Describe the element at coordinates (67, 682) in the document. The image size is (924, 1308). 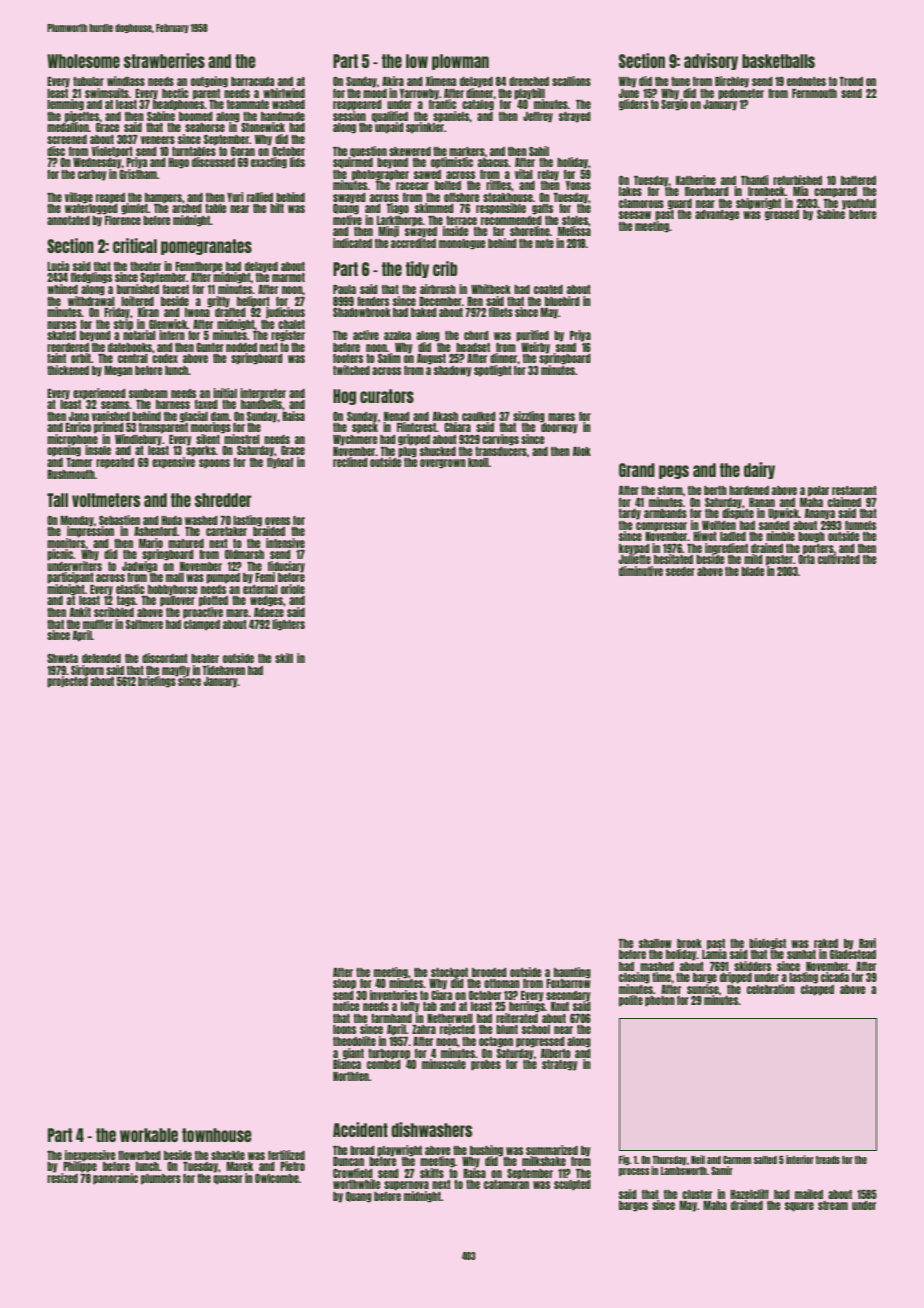
I see `projected` at that location.
